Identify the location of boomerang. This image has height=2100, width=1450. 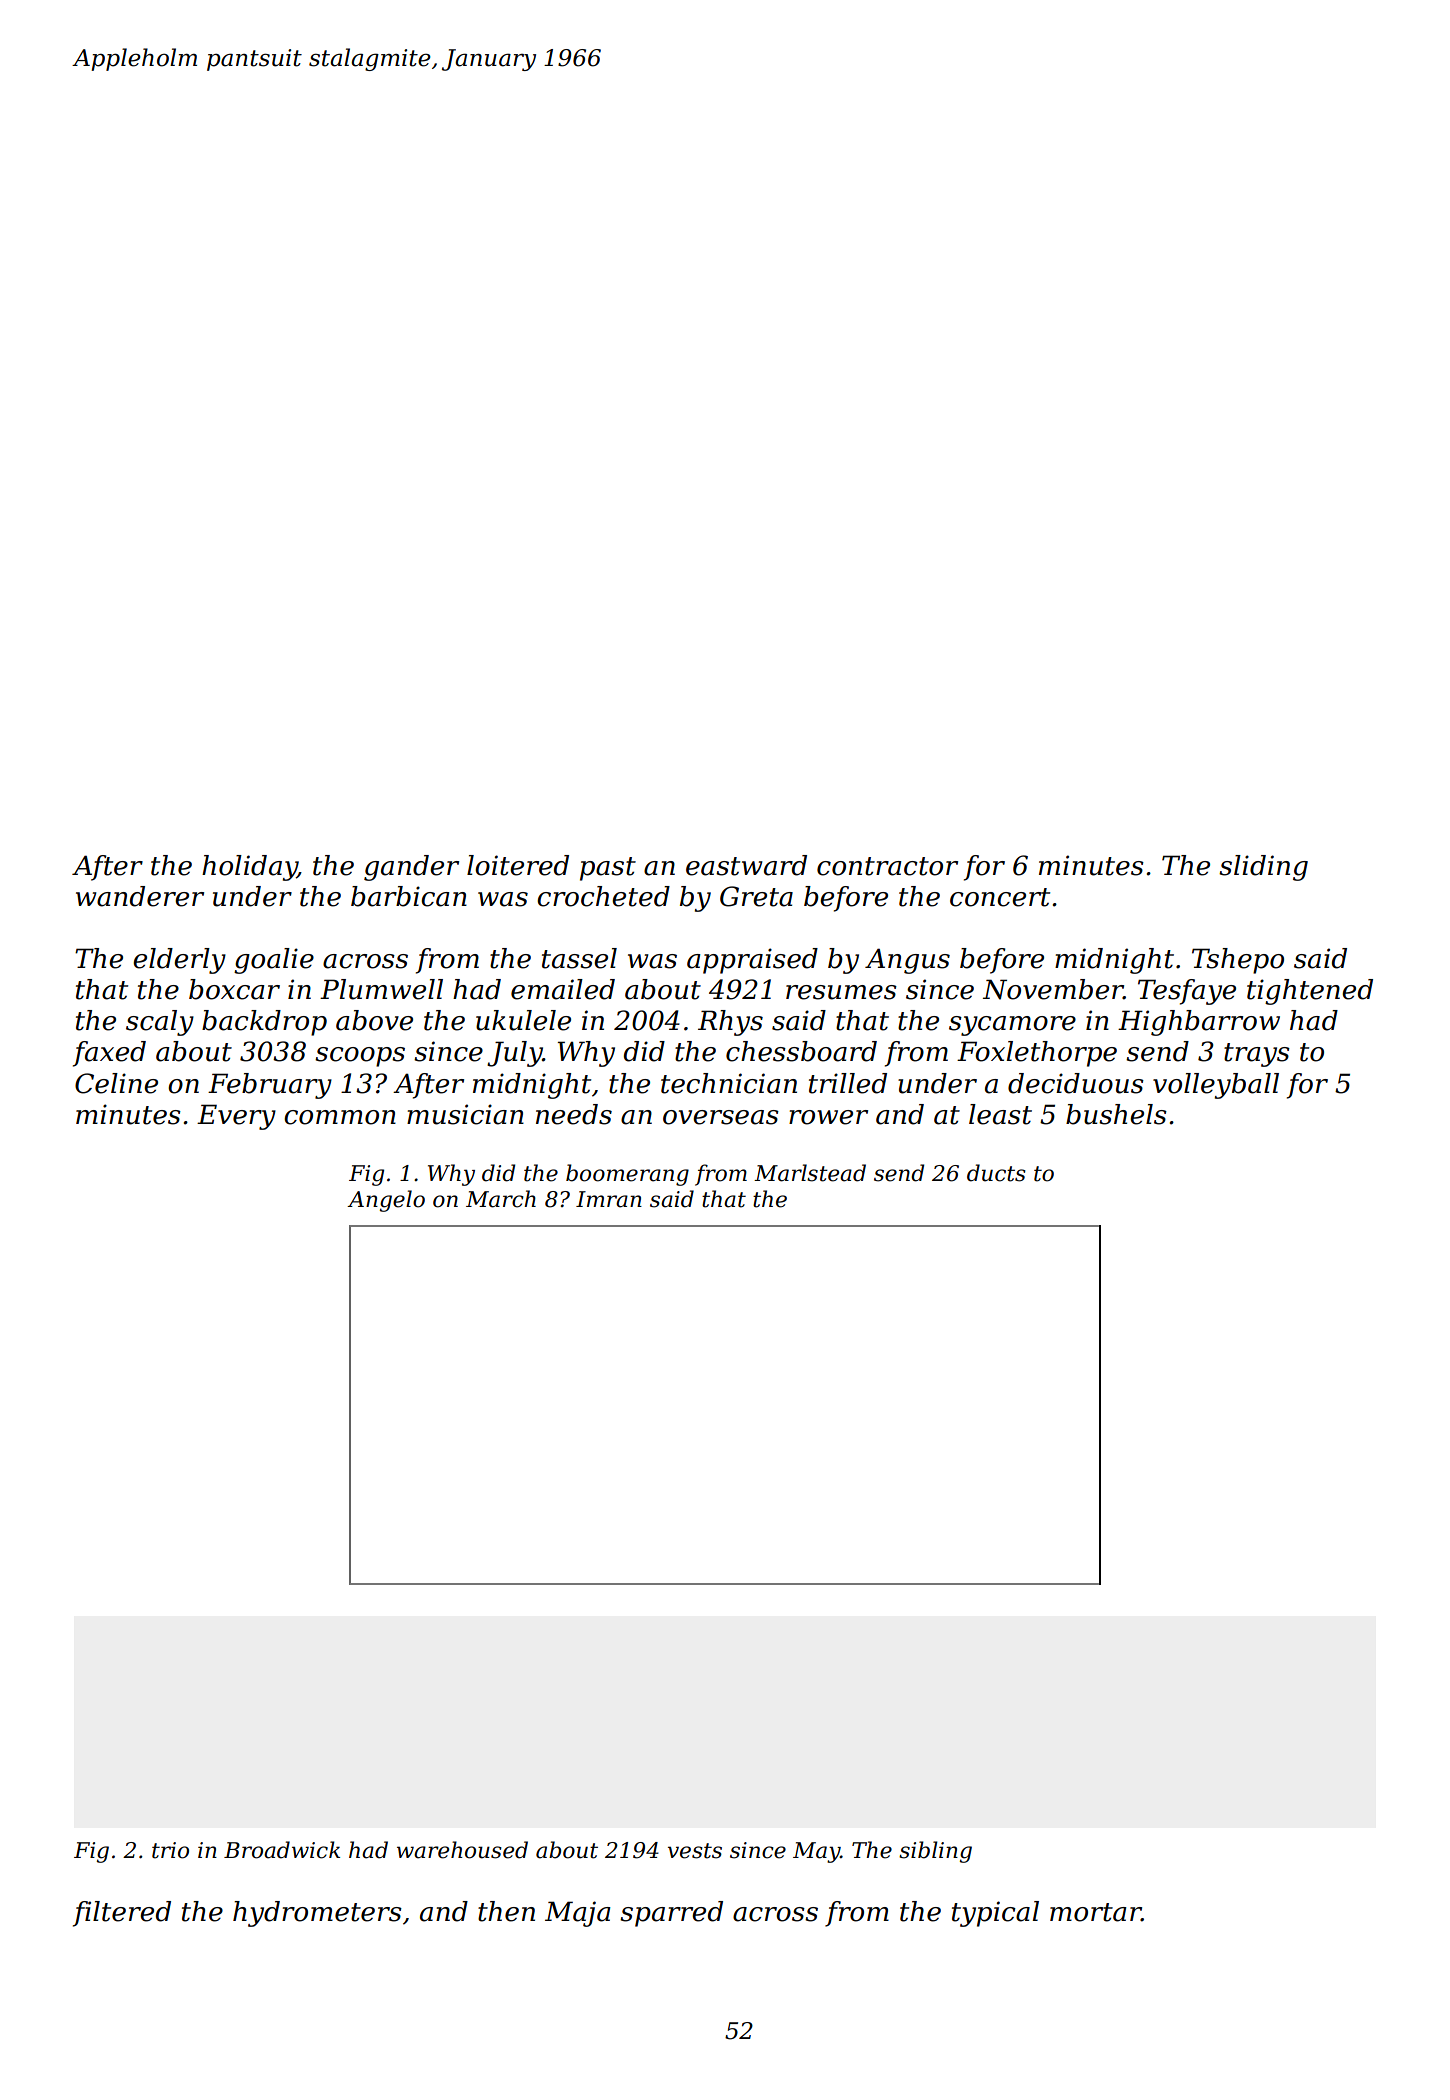
(627, 1175).
